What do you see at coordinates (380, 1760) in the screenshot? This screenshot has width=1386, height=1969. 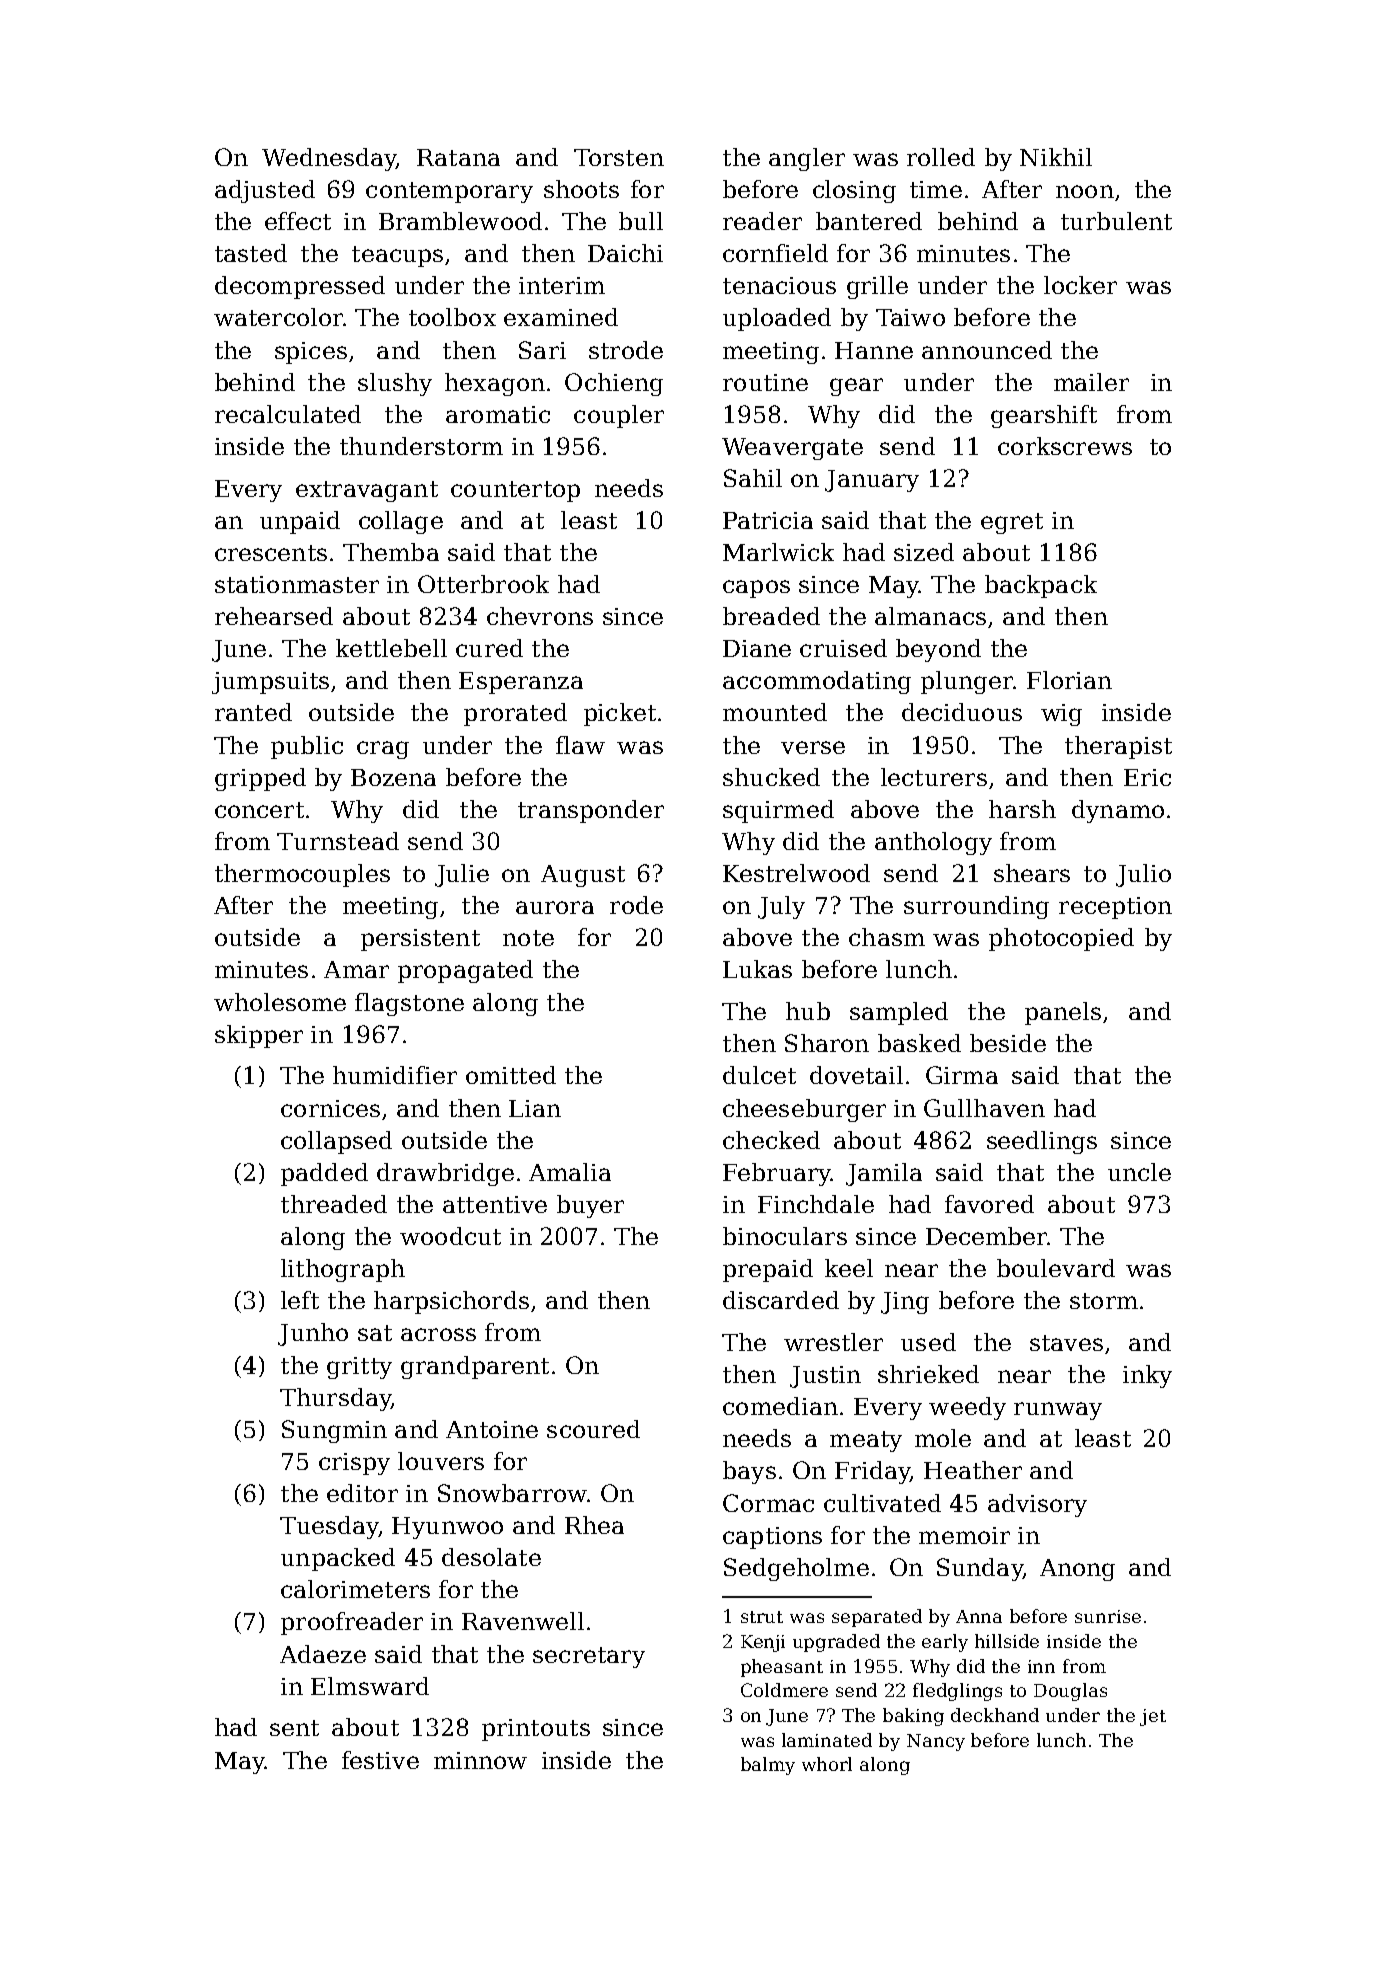 I see `festive` at bounding box center [380, 1760].
